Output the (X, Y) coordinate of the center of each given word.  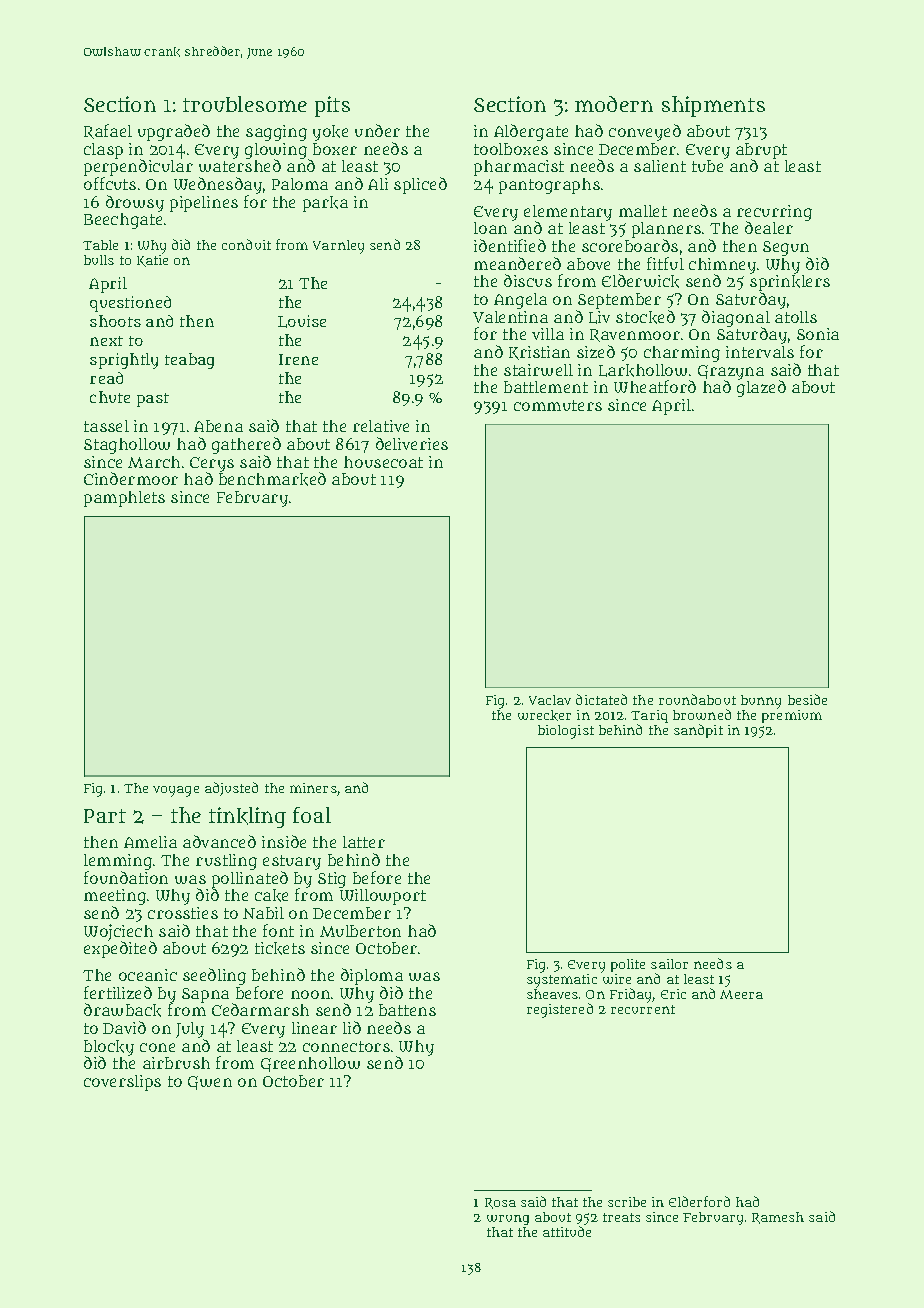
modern (614, 104)
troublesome (245, 104)
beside (807, 699)
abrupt (761, 151)
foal (312, 815)
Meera (741, 994)
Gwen (210, 1083)
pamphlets (124, 499)
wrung (508, 1220)
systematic (562, 981)
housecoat (383, 462)
